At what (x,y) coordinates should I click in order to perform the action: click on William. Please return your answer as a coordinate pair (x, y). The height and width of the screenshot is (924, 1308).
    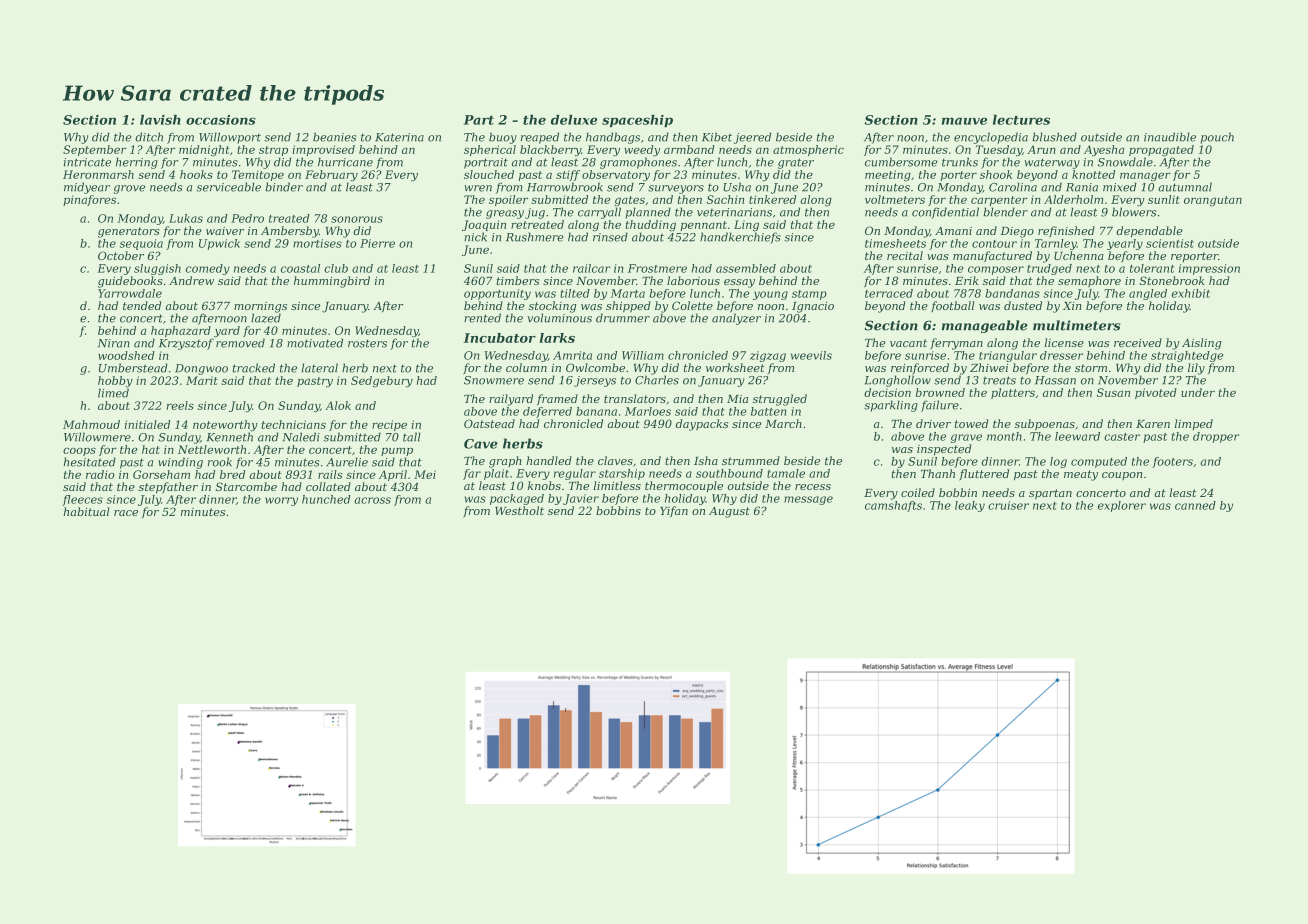
    Looking at the image, I should click on (643, 355).
